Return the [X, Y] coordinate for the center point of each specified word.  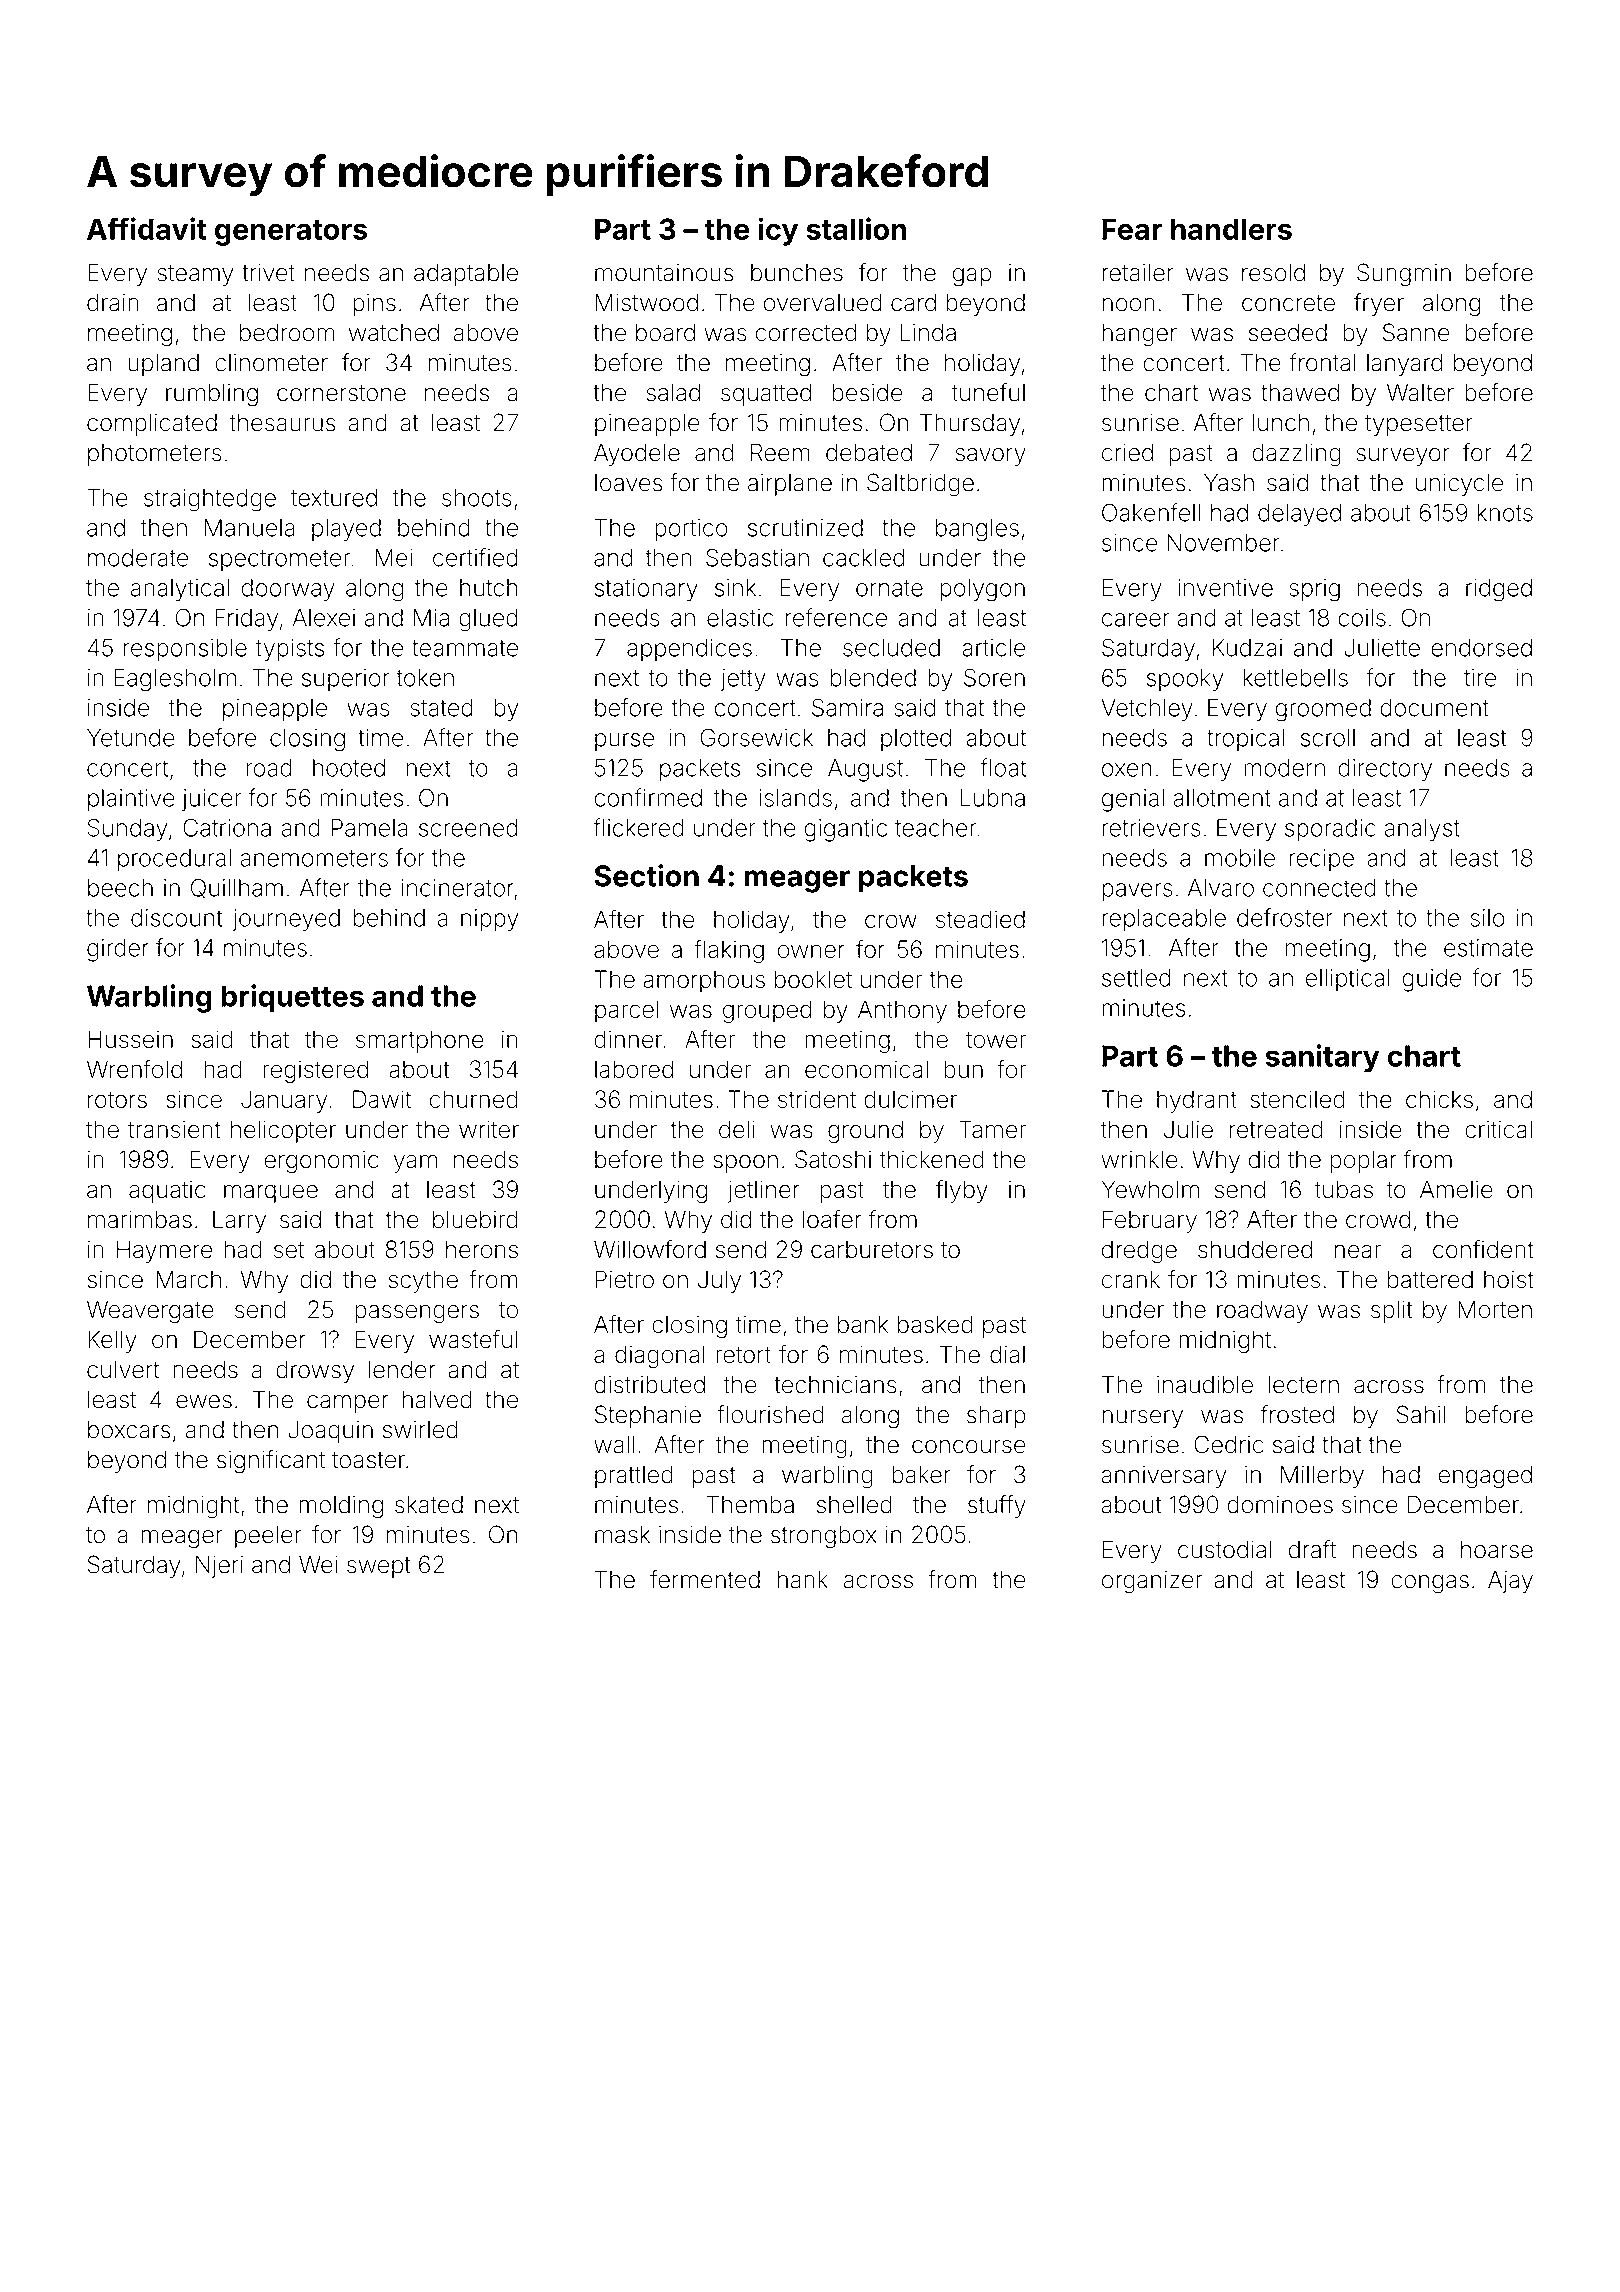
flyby [962, 1191]
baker [921, 1475]
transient [174, 1129]
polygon [982, 590]
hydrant [1197, 1101]
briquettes [292, 998]
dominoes [1280, 1505]
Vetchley [1147, 710]
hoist [1509, 1279]
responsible [185, 650]
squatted [766, 395]
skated [429, 1505]
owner [811, 951]
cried [1127, 453]
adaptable [466, 275]
